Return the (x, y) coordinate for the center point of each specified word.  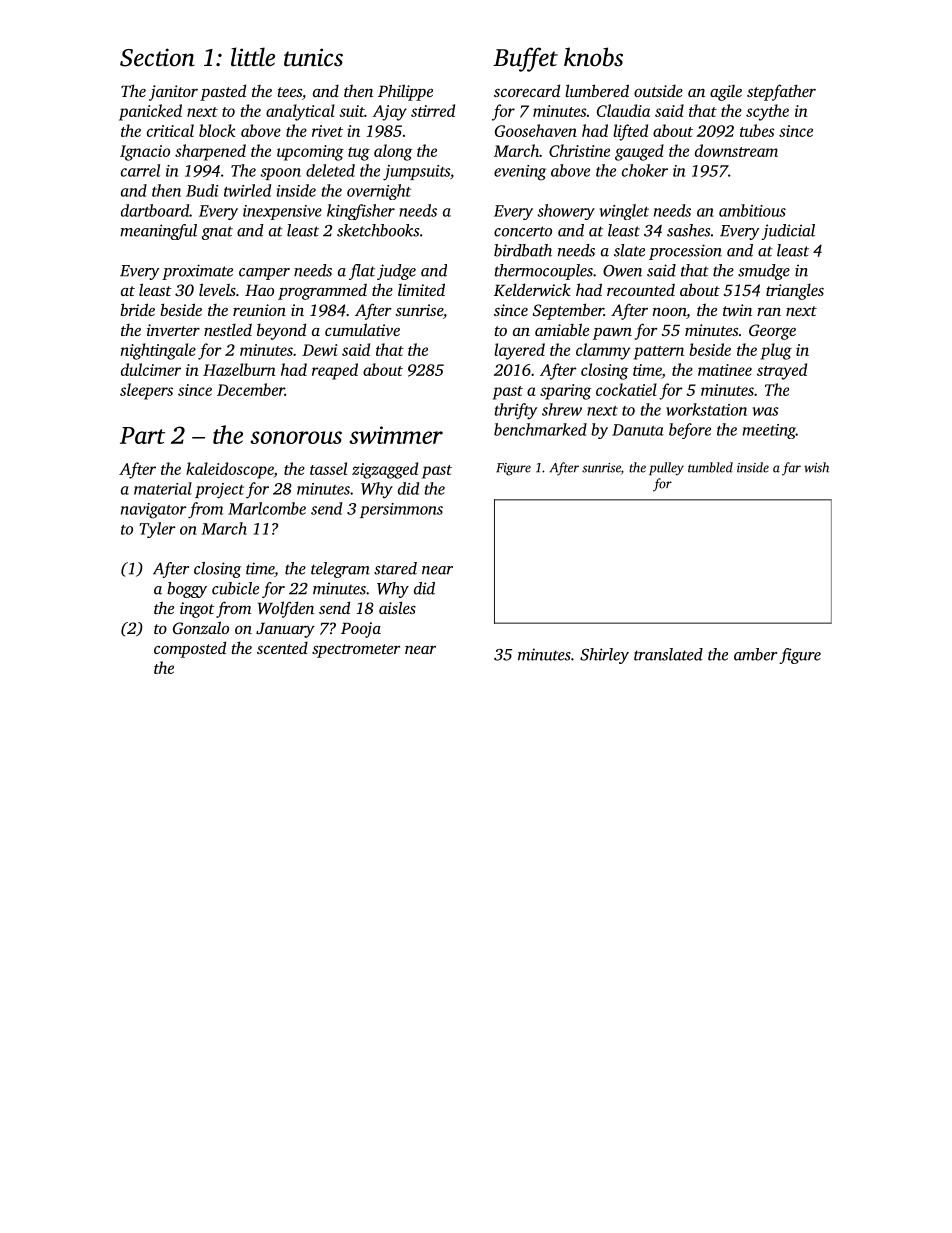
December (251, 389)
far (791, 468)
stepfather (781, 92)
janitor (173, 93)
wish (816, 467)
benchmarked (540, 429)
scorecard (527, 90)
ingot (197, 610)
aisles (397, 607)
